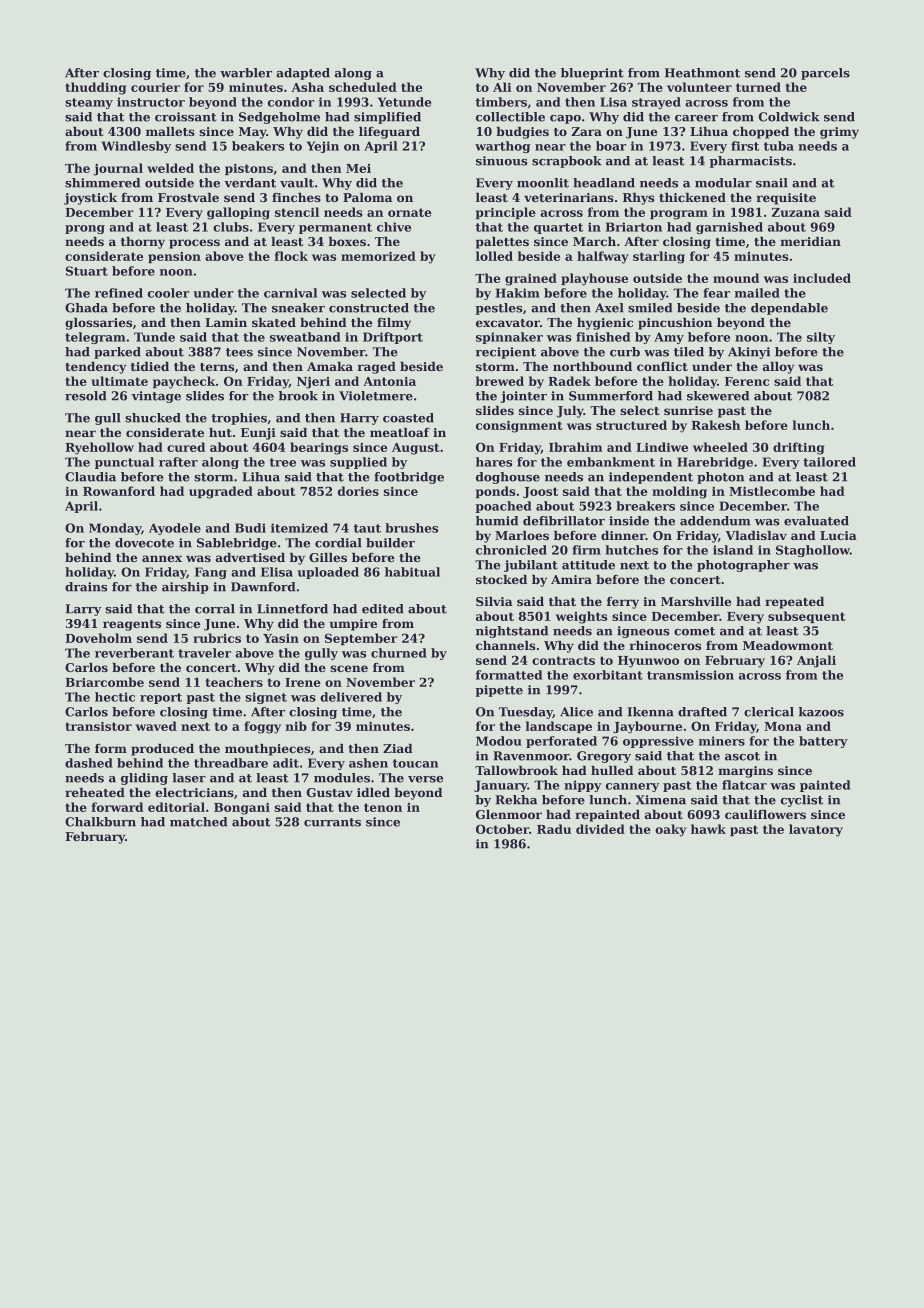  I want to click on thudding, so click(95, 88).
